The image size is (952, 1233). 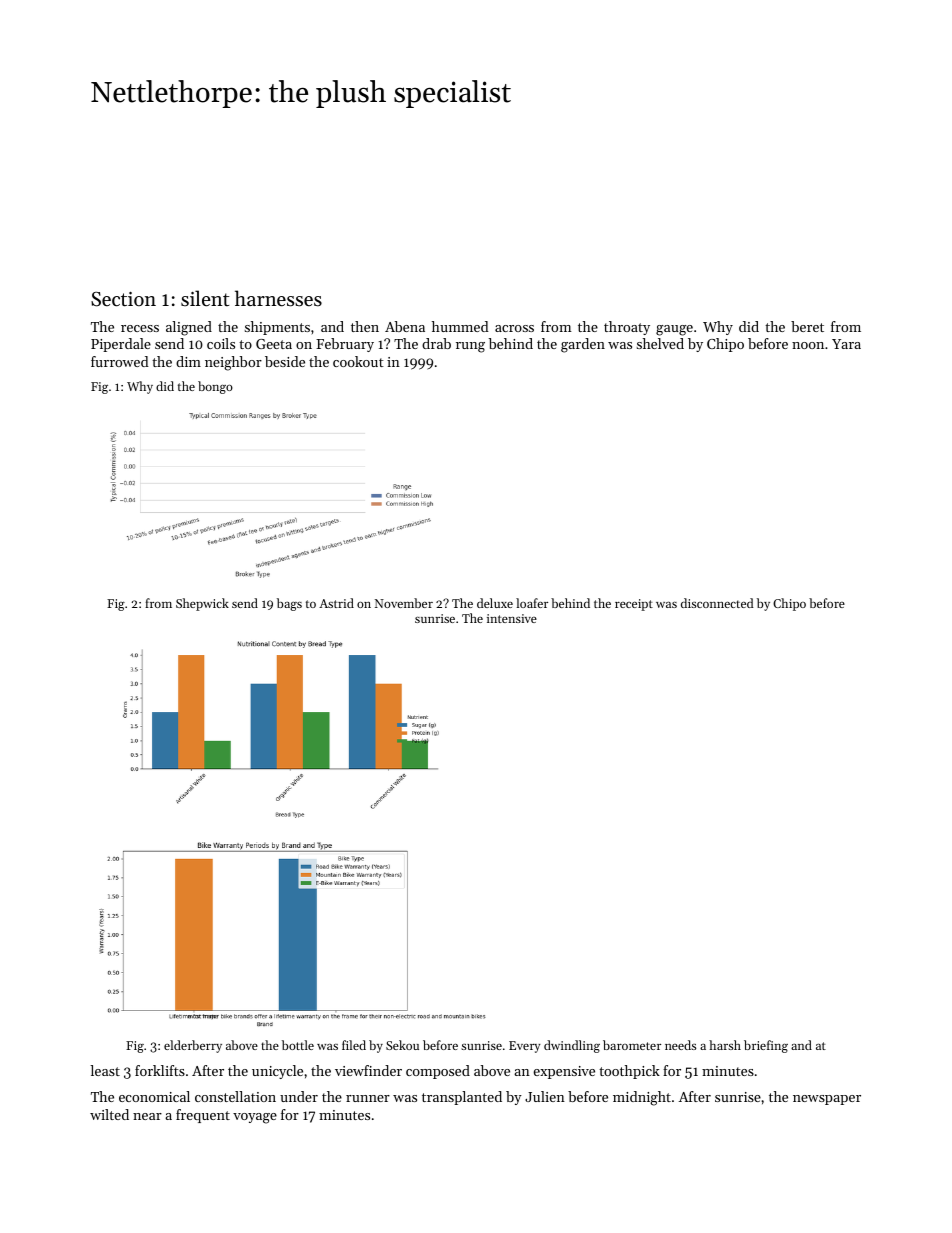 I want to click on runner, so click(x=368, y=1098).
